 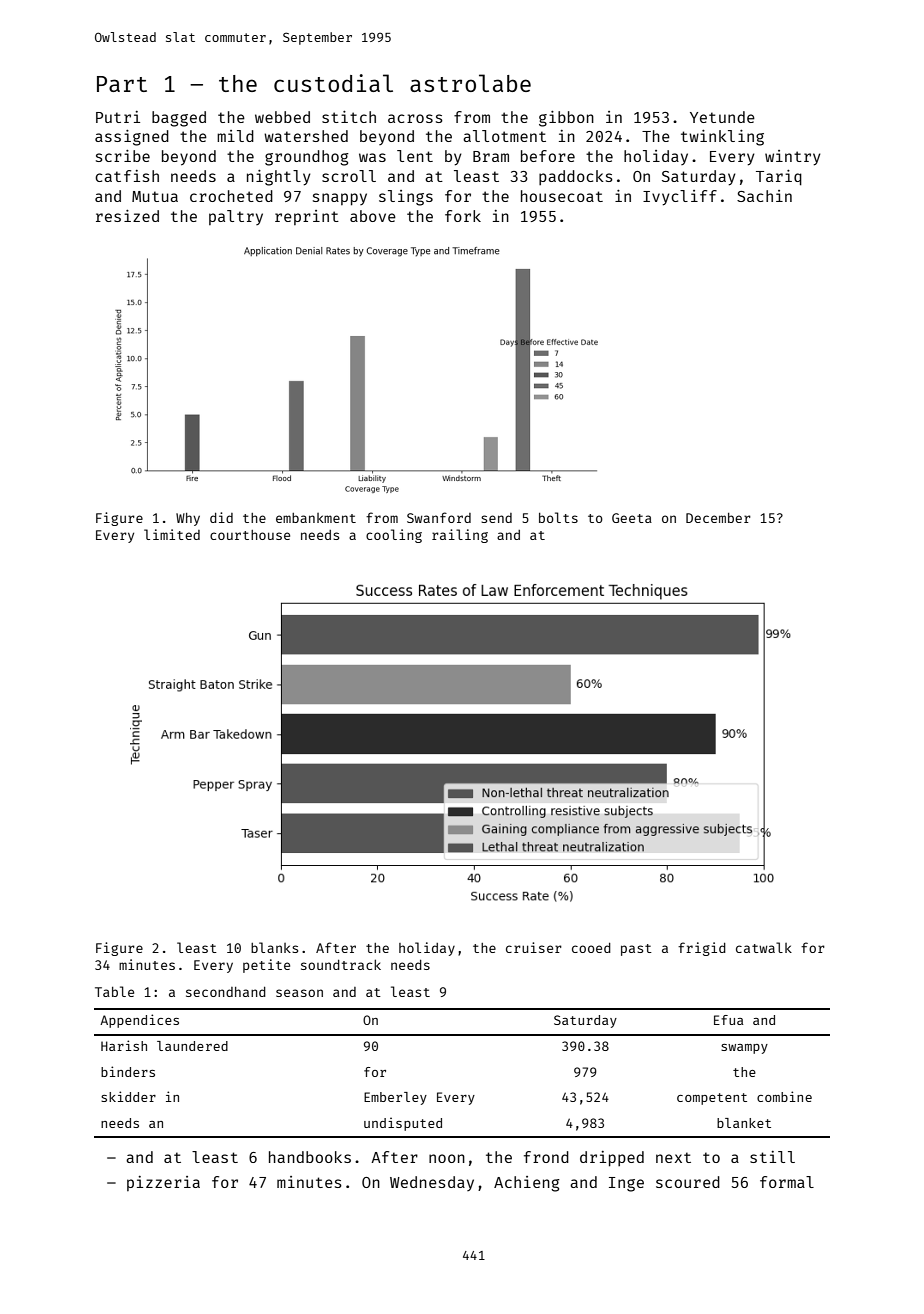 What do you see at coordinates (702, 949) in the screenshot?
I see `frigid` at bounding box center [702, 949].
